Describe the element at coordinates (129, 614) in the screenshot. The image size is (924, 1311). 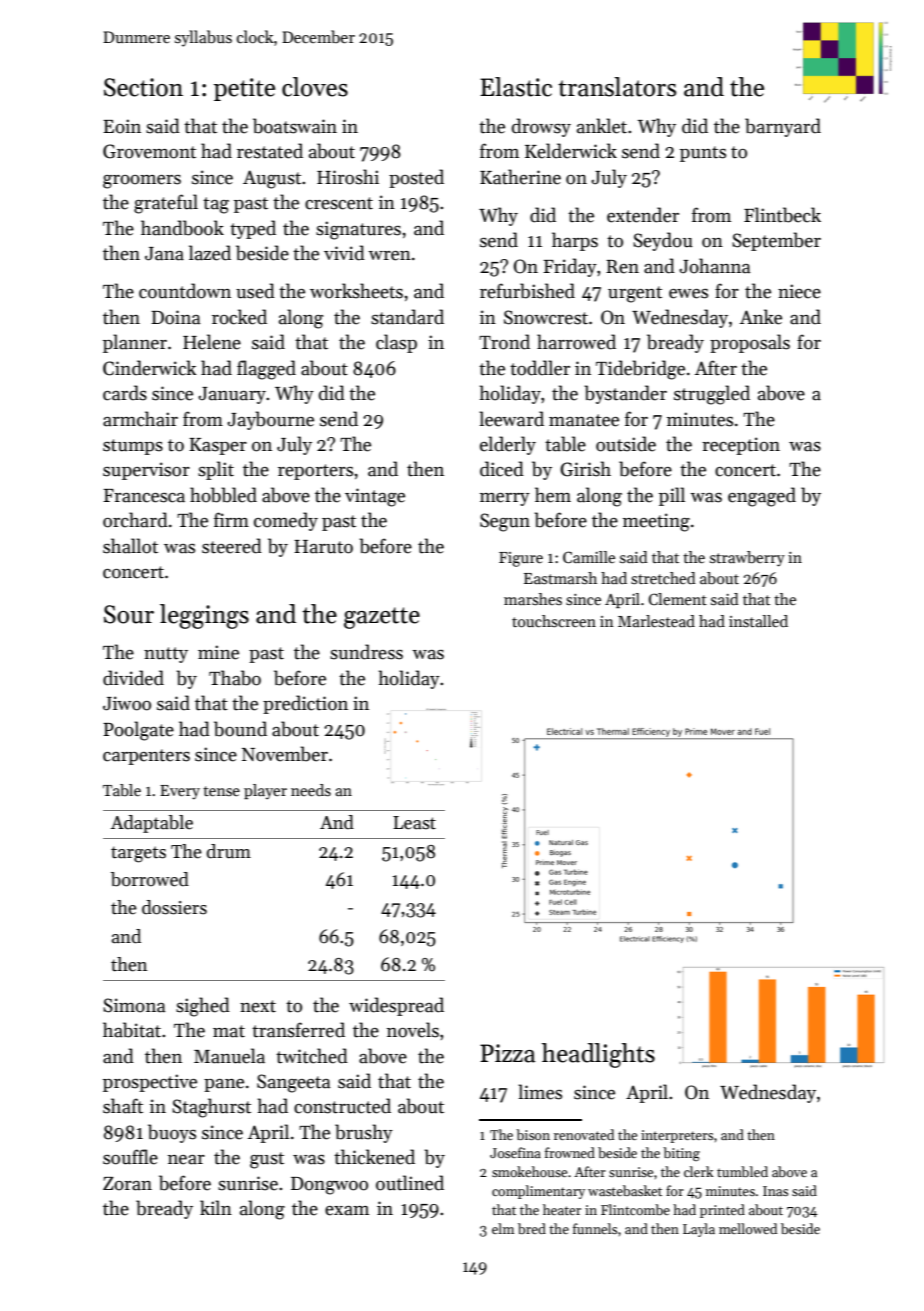
I see `Sour` at that location.
